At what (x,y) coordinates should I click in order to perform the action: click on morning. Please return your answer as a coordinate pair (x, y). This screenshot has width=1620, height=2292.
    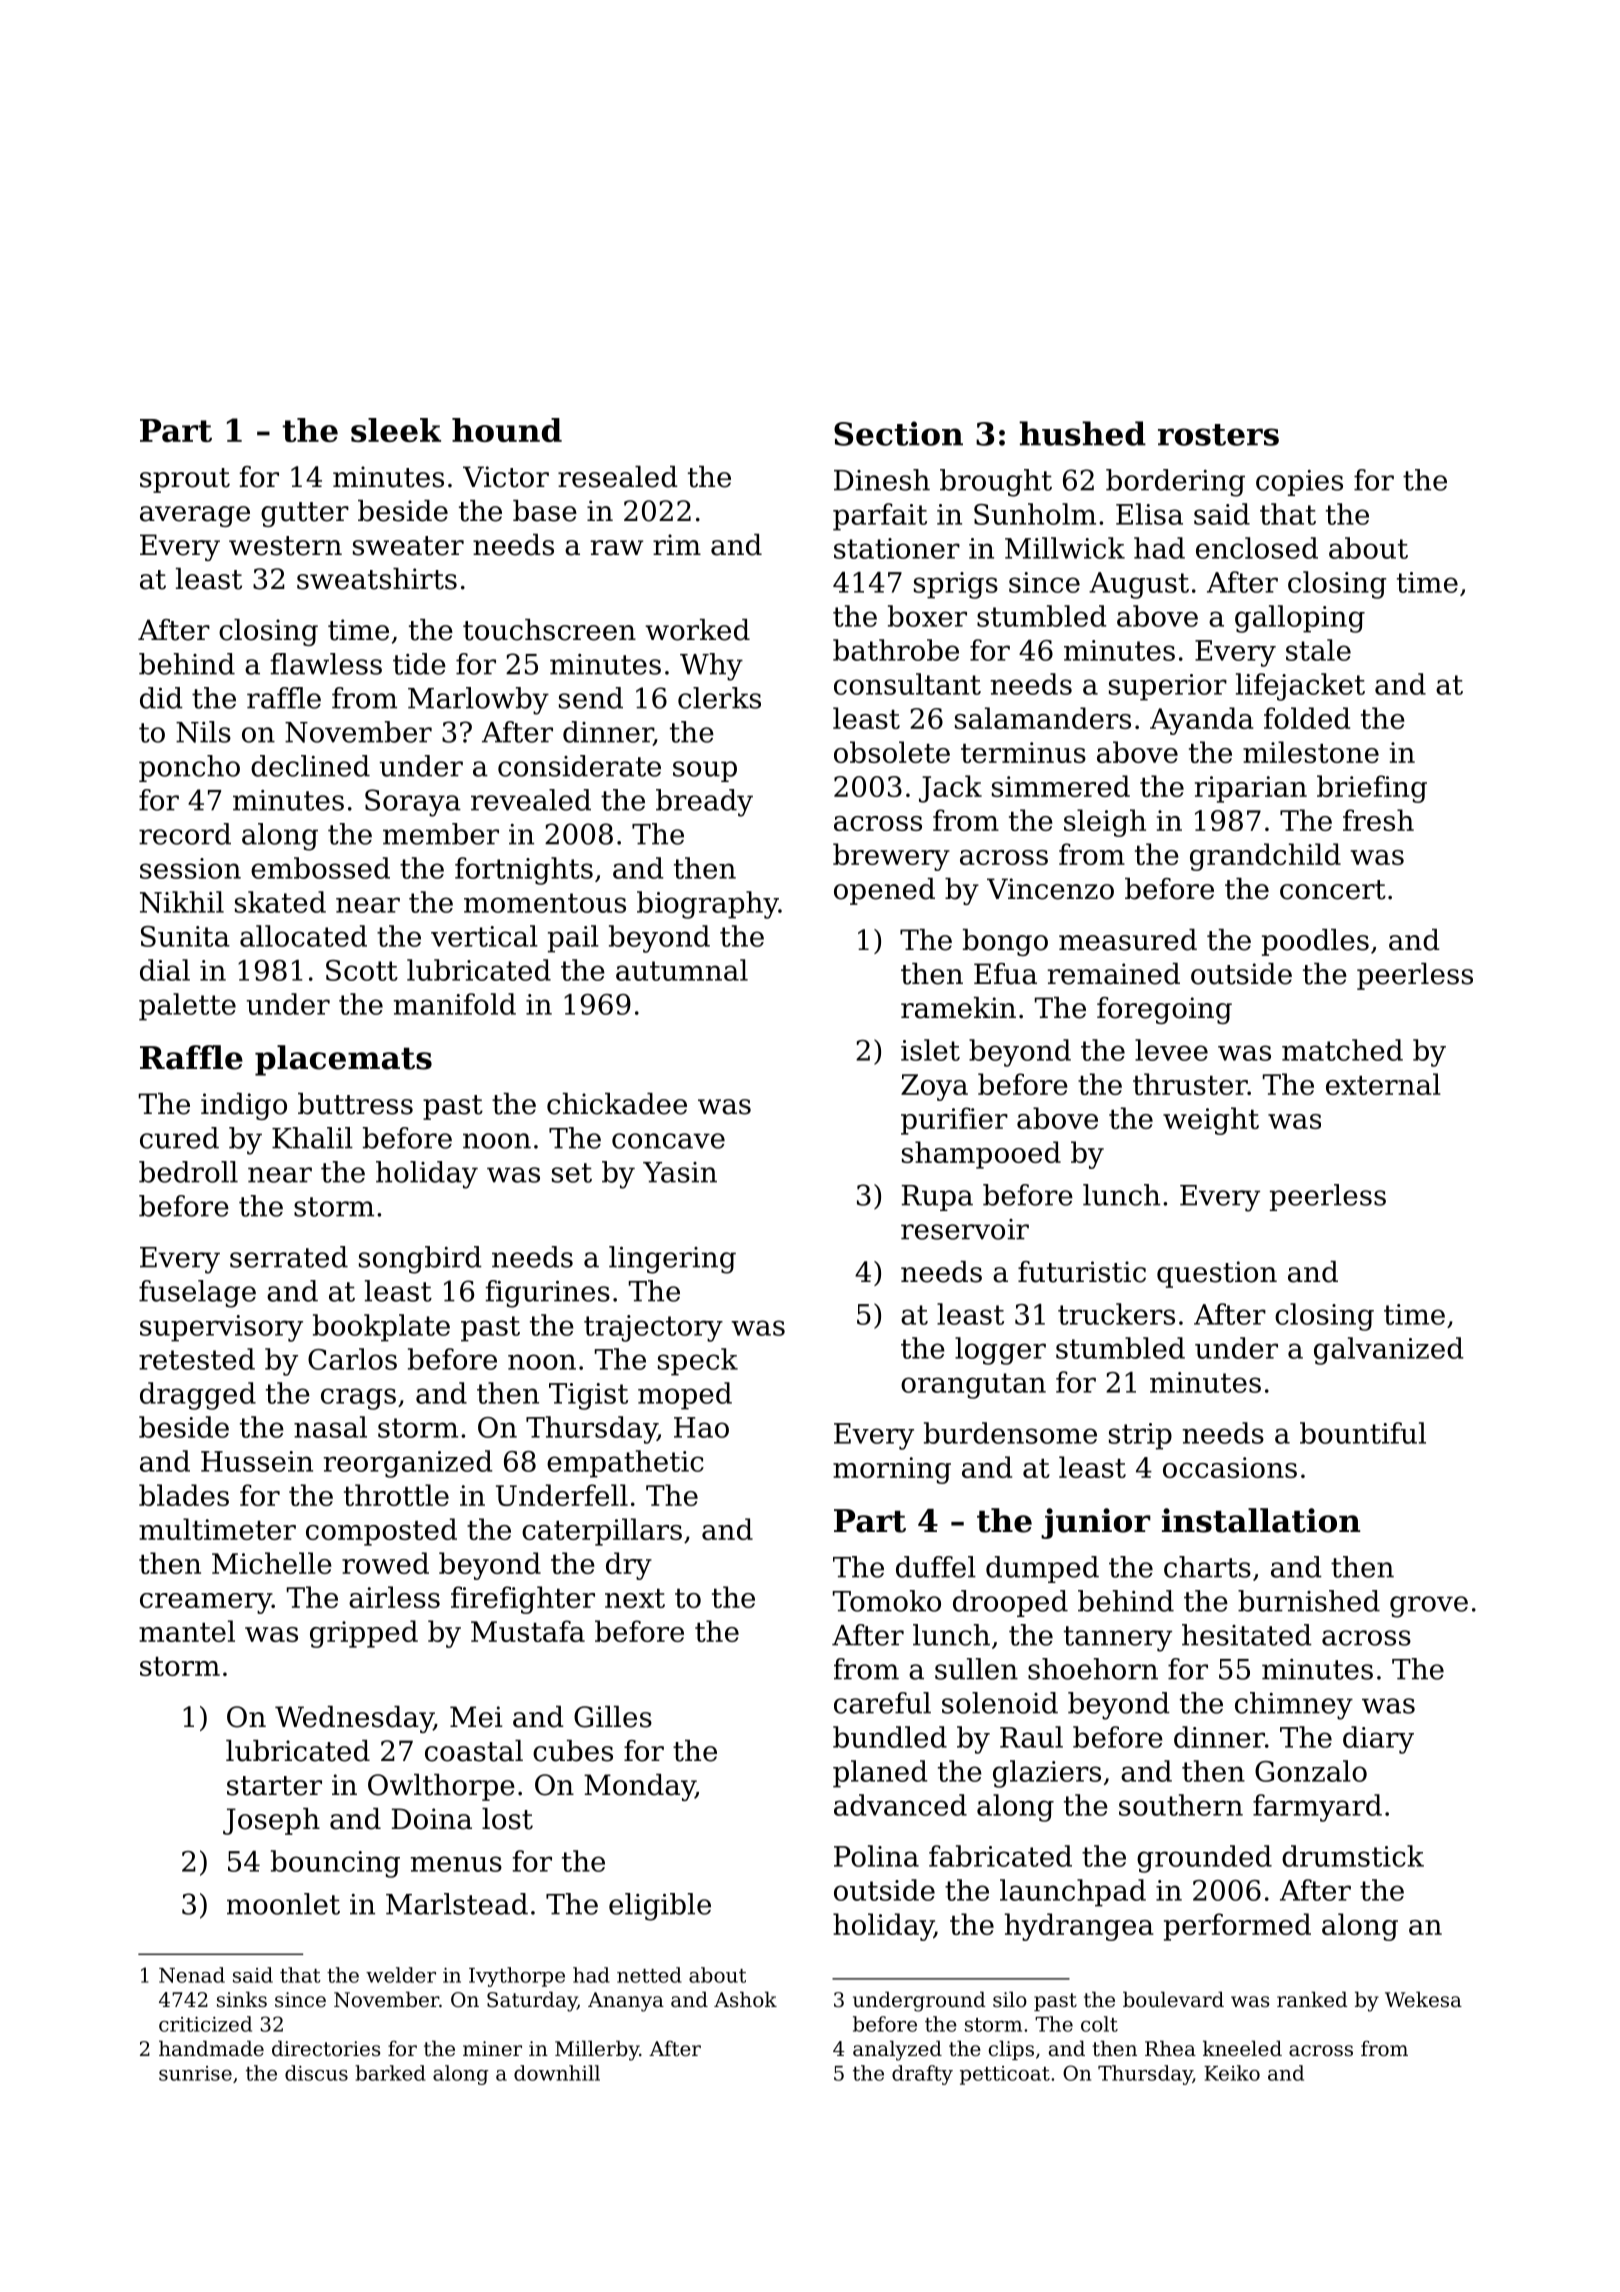
    Looking at the image, I should click on (892, 1470).
